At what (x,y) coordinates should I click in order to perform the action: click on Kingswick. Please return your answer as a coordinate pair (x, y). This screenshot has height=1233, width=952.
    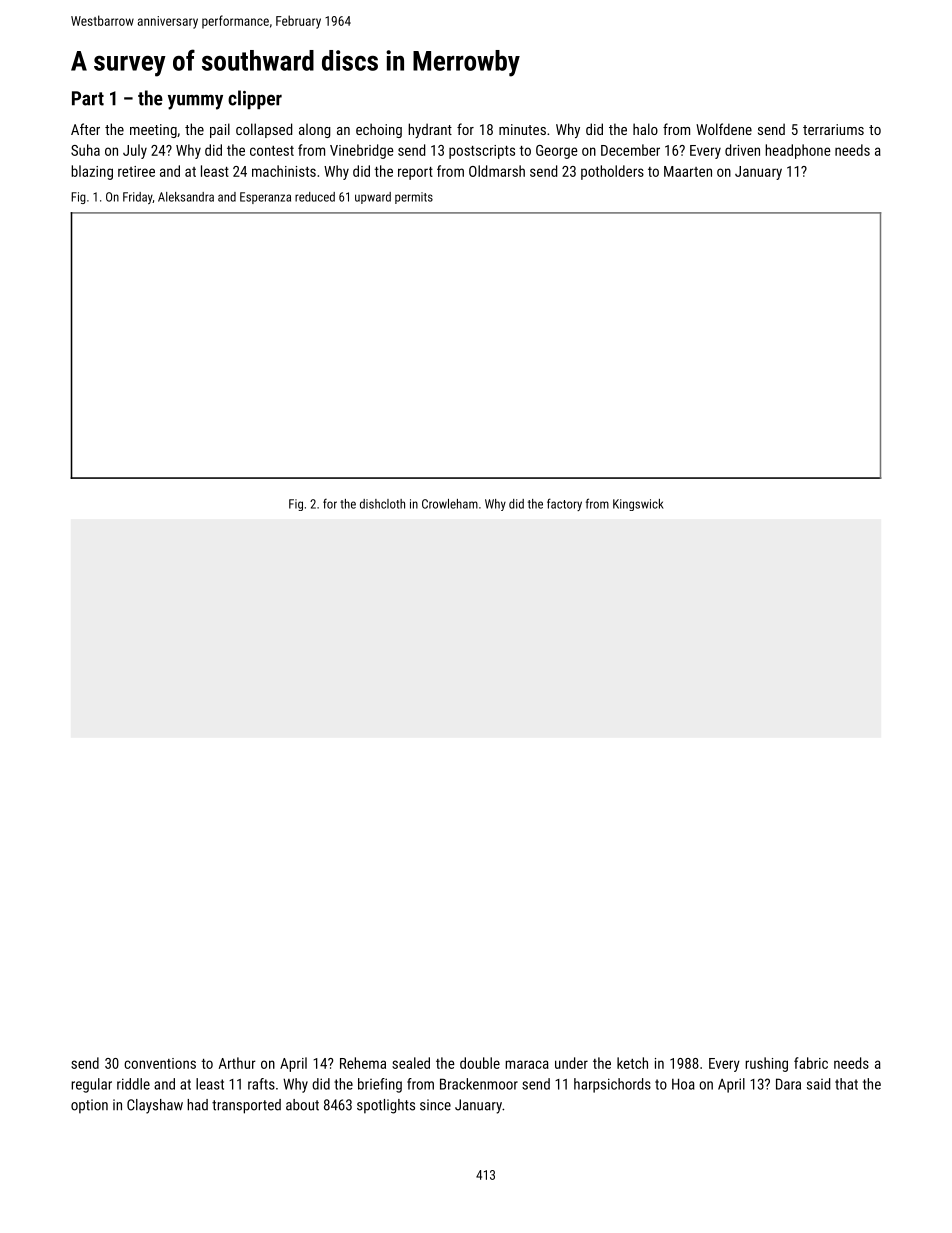
    Looking at the image, I should click on (638, 505).
